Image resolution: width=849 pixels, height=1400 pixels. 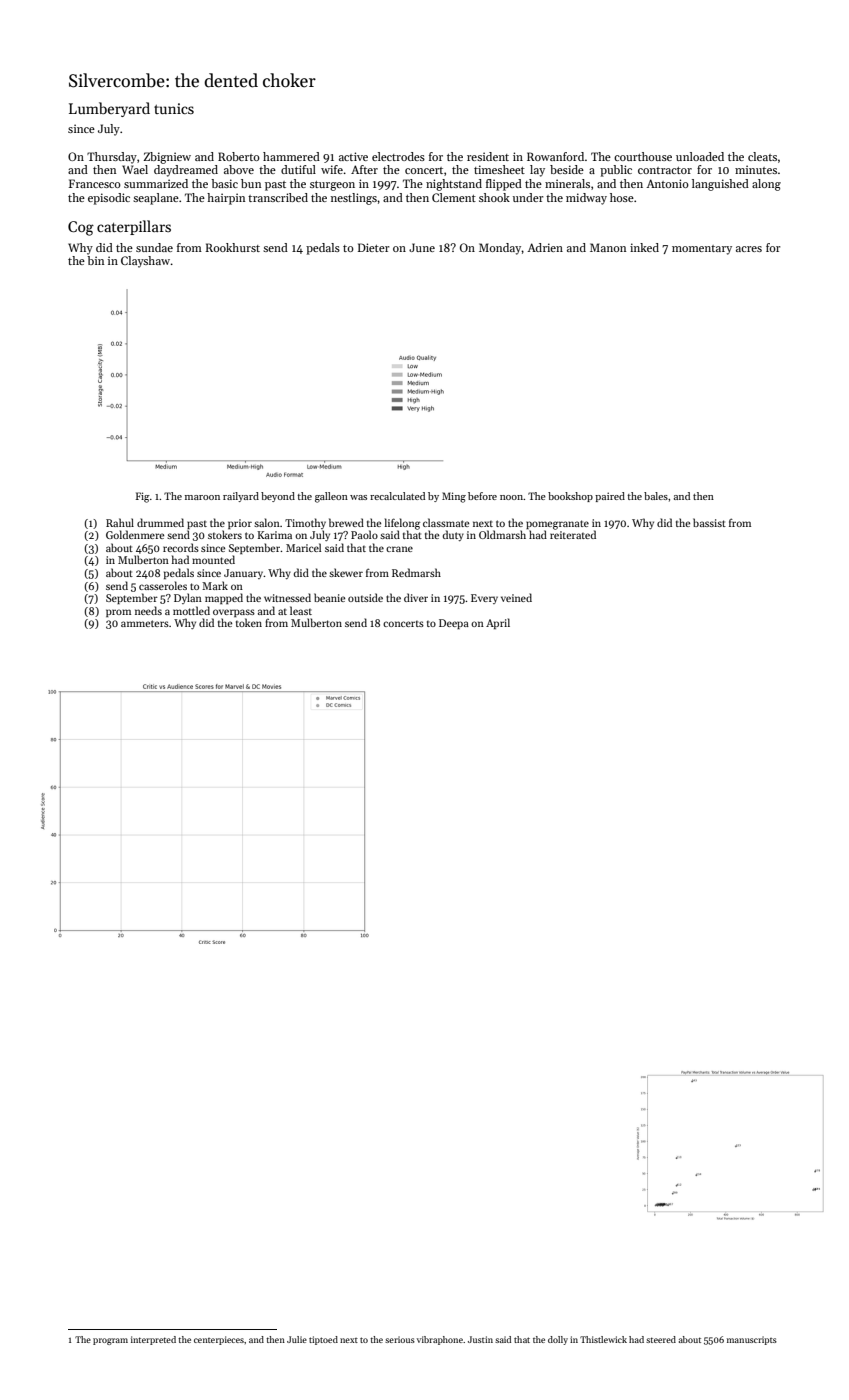 I want to click on acres, so click(x=749, y=249).
